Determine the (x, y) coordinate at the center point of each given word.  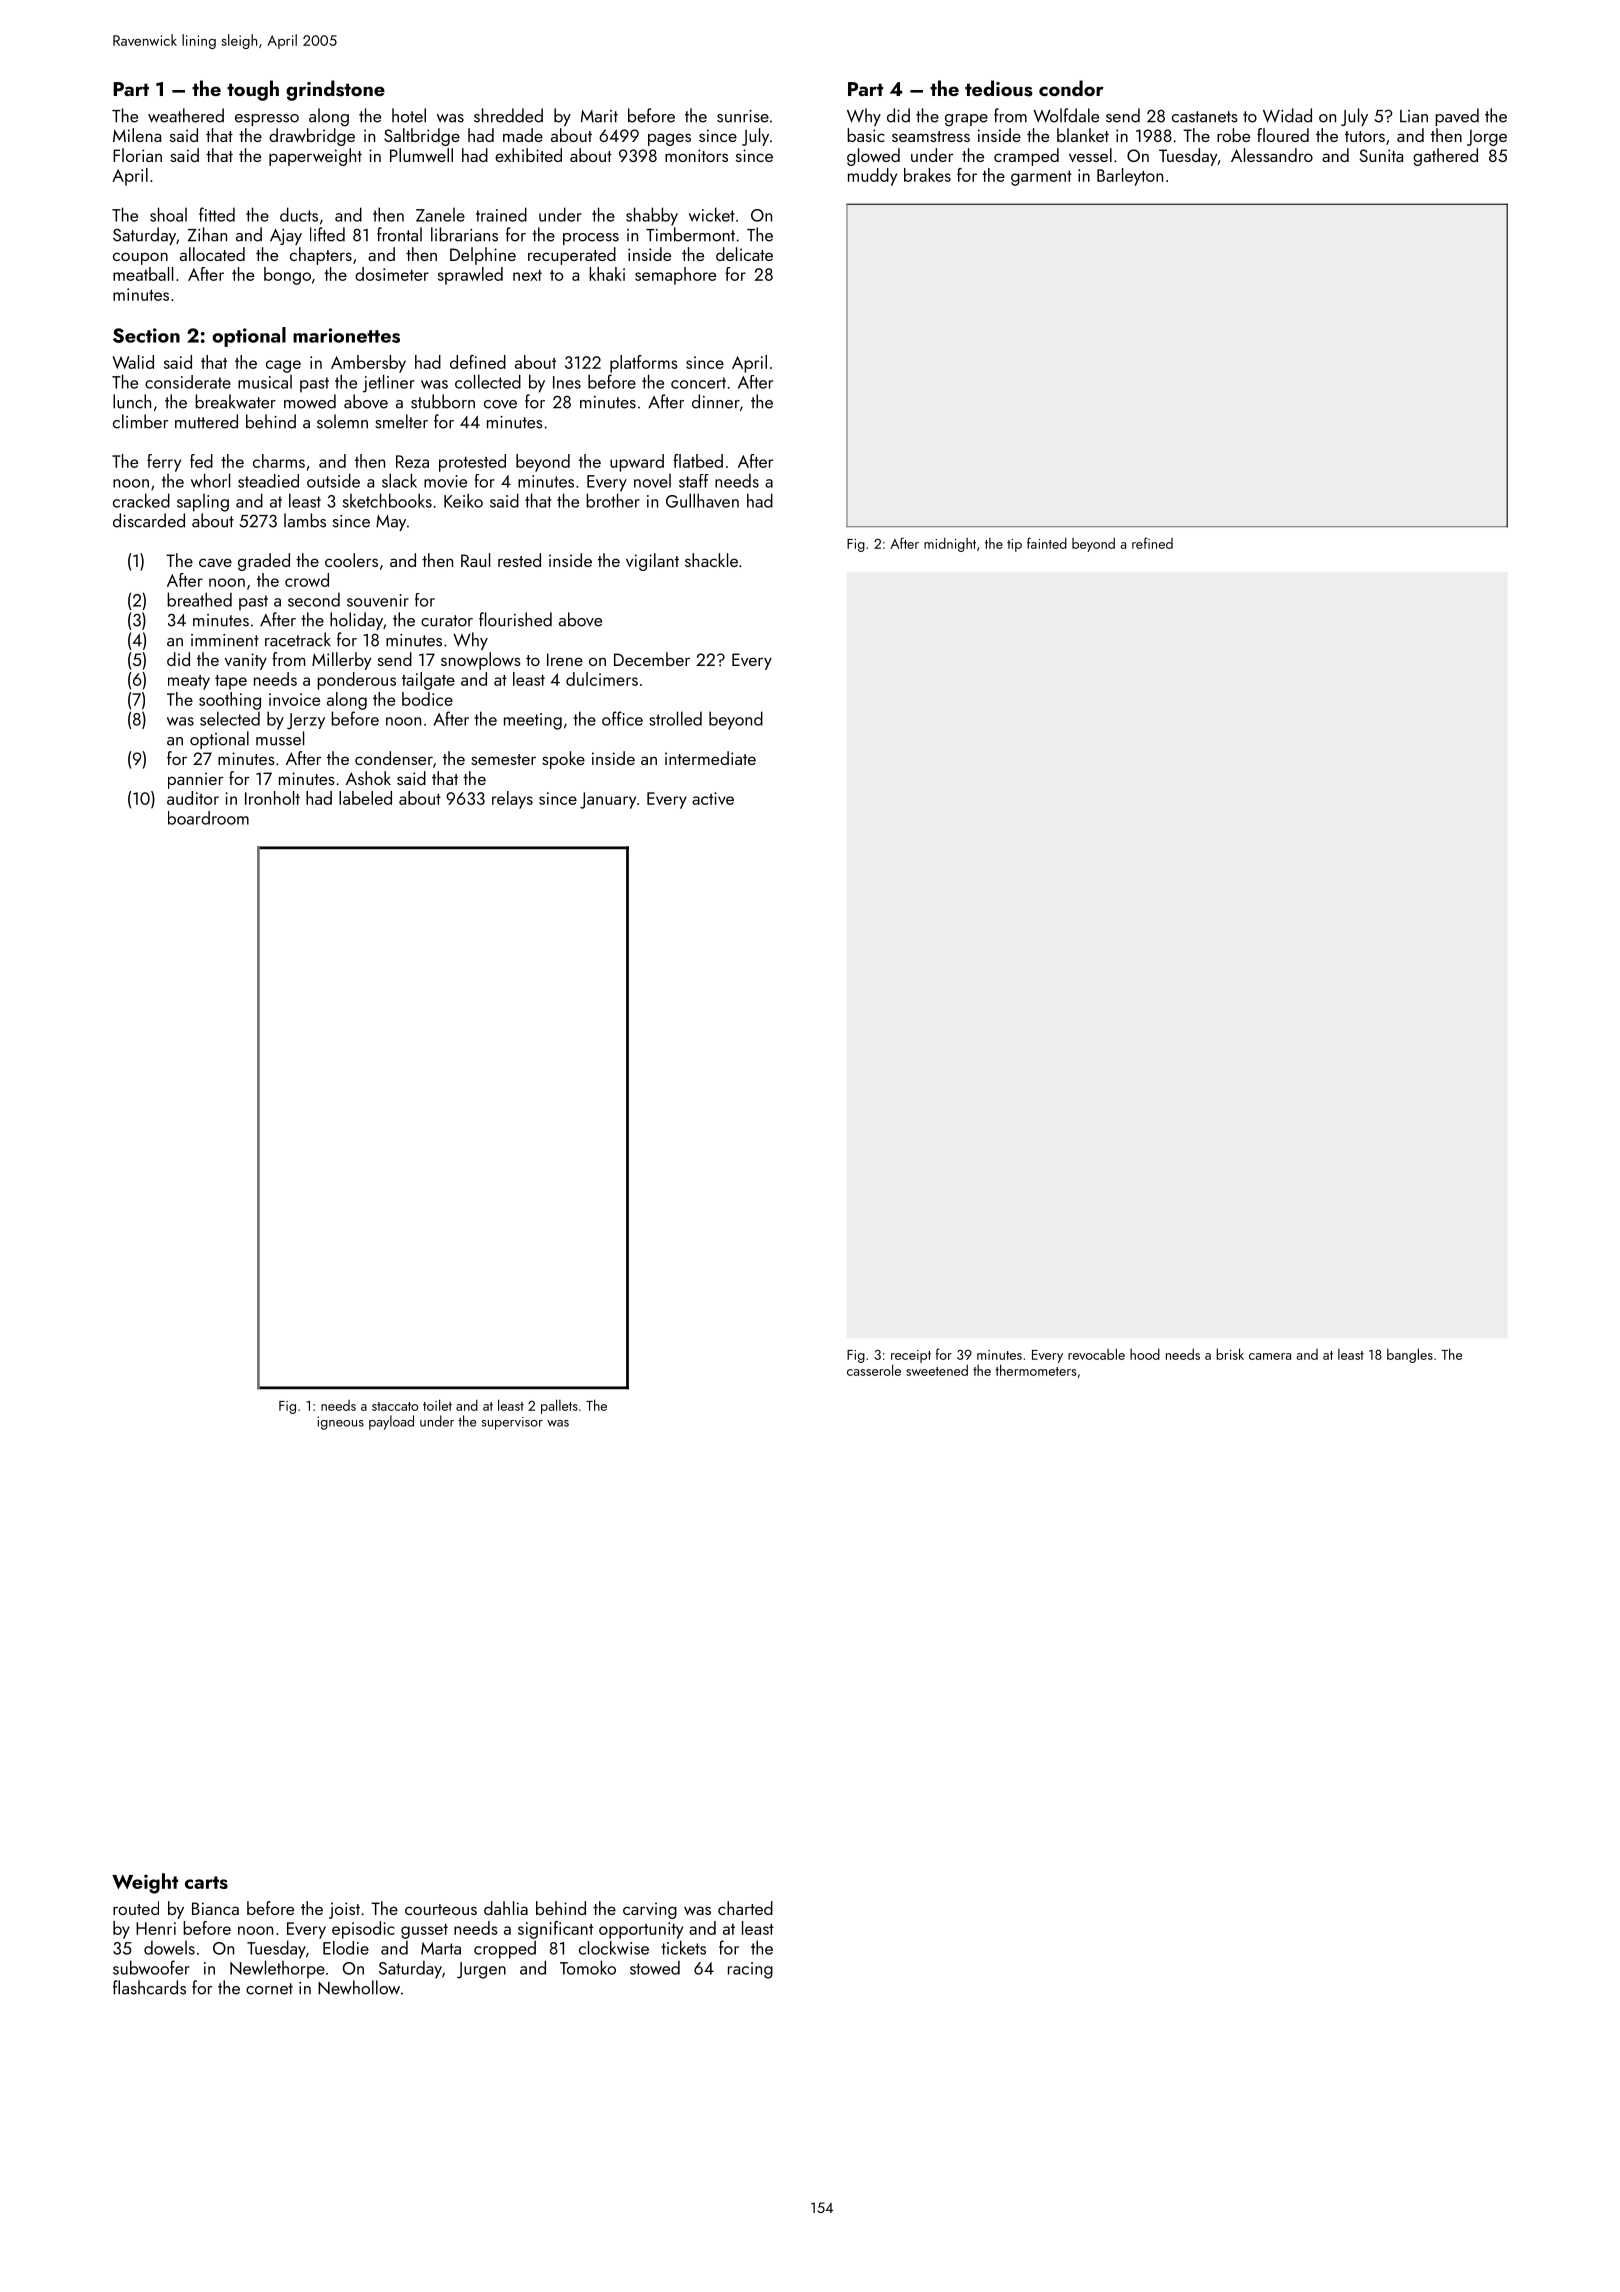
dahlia (506, 1908)
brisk (1230, 1354)
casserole (874, 1370)
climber (140, 421)
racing (750, 1970)
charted (745, 1908)
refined (1152, 543)
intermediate (710, 758)
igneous (340, 1423)
